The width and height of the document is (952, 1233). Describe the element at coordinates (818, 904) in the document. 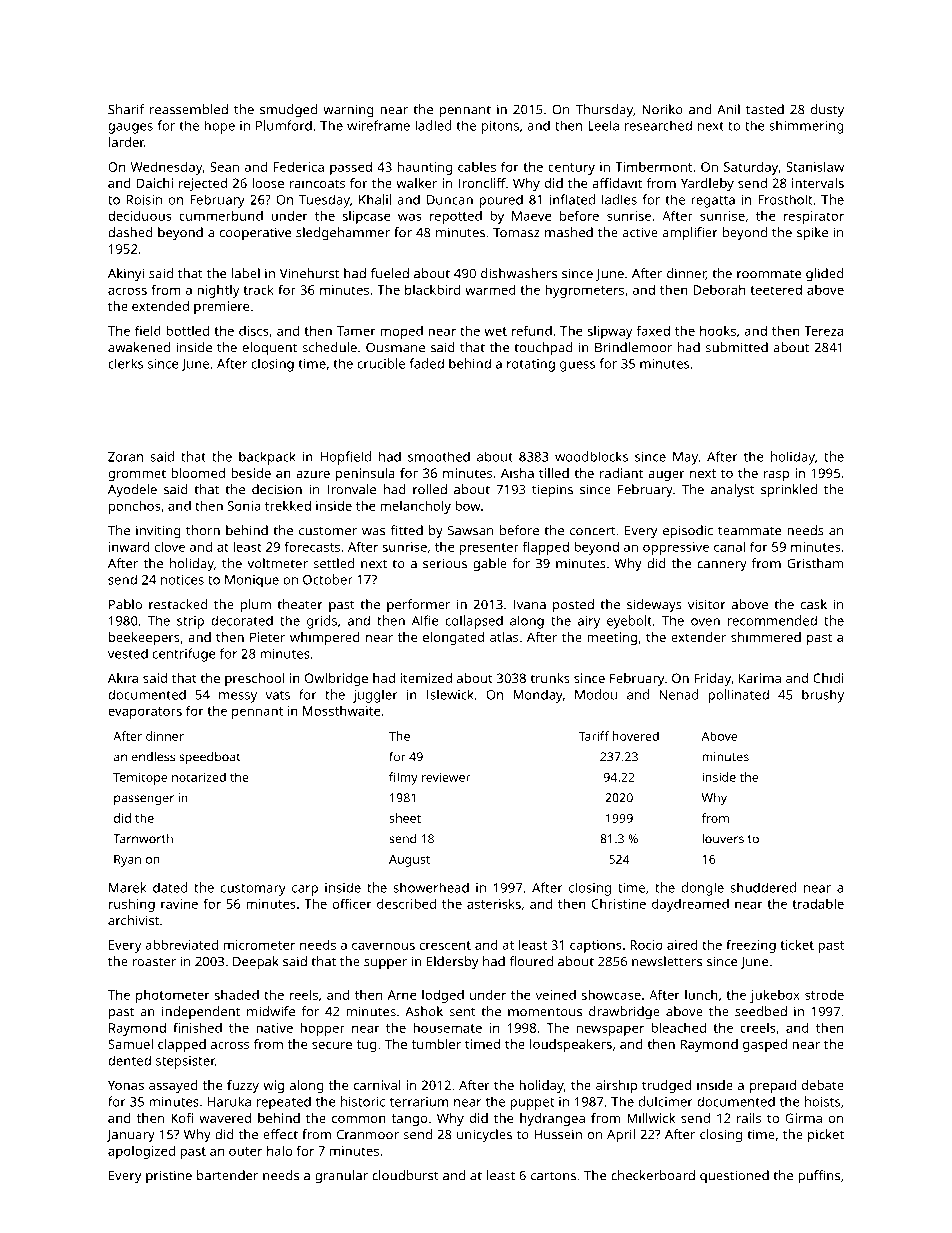

I see `tradable` at that location.
